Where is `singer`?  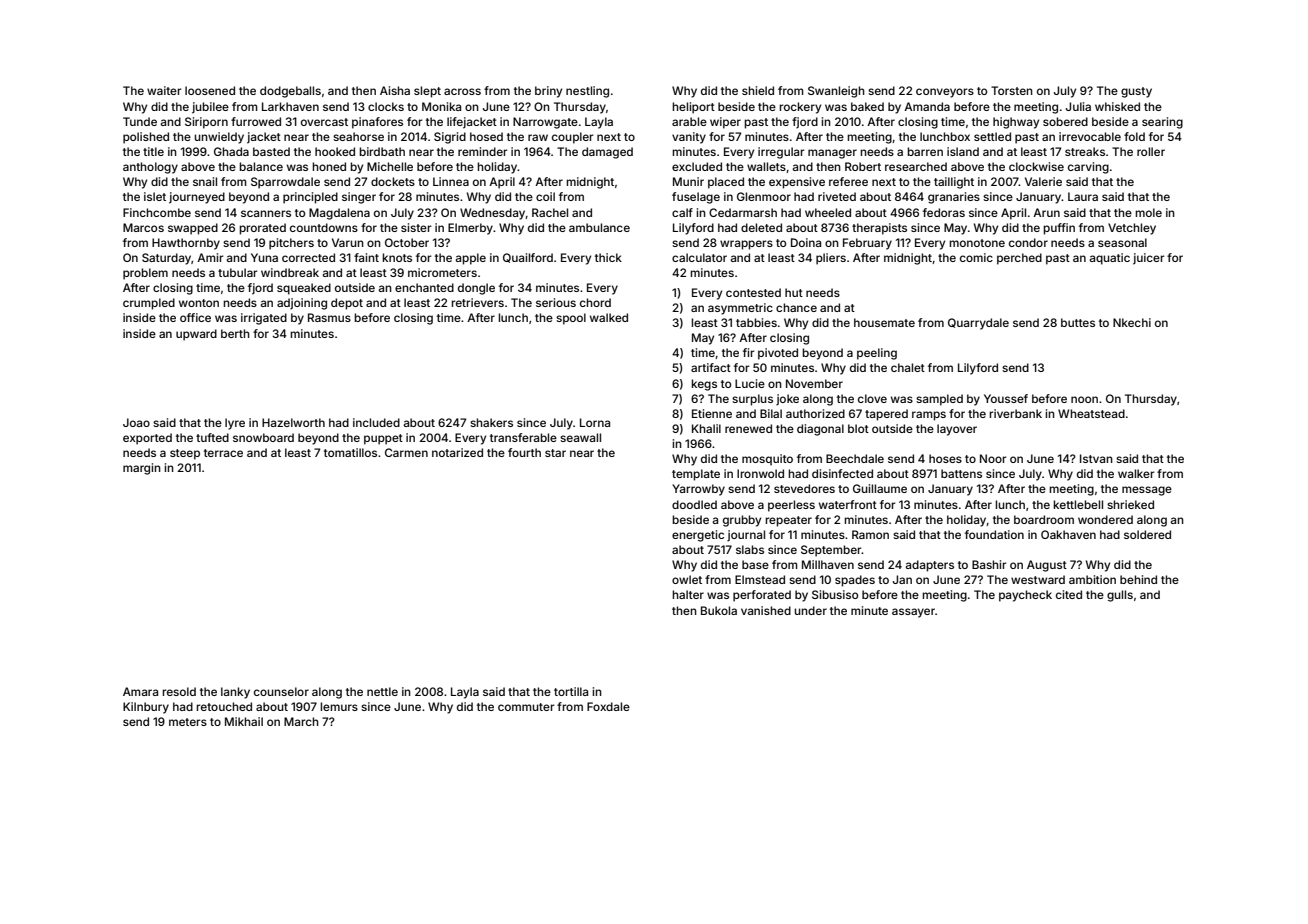
singer is located at coordinates (359, 198).
